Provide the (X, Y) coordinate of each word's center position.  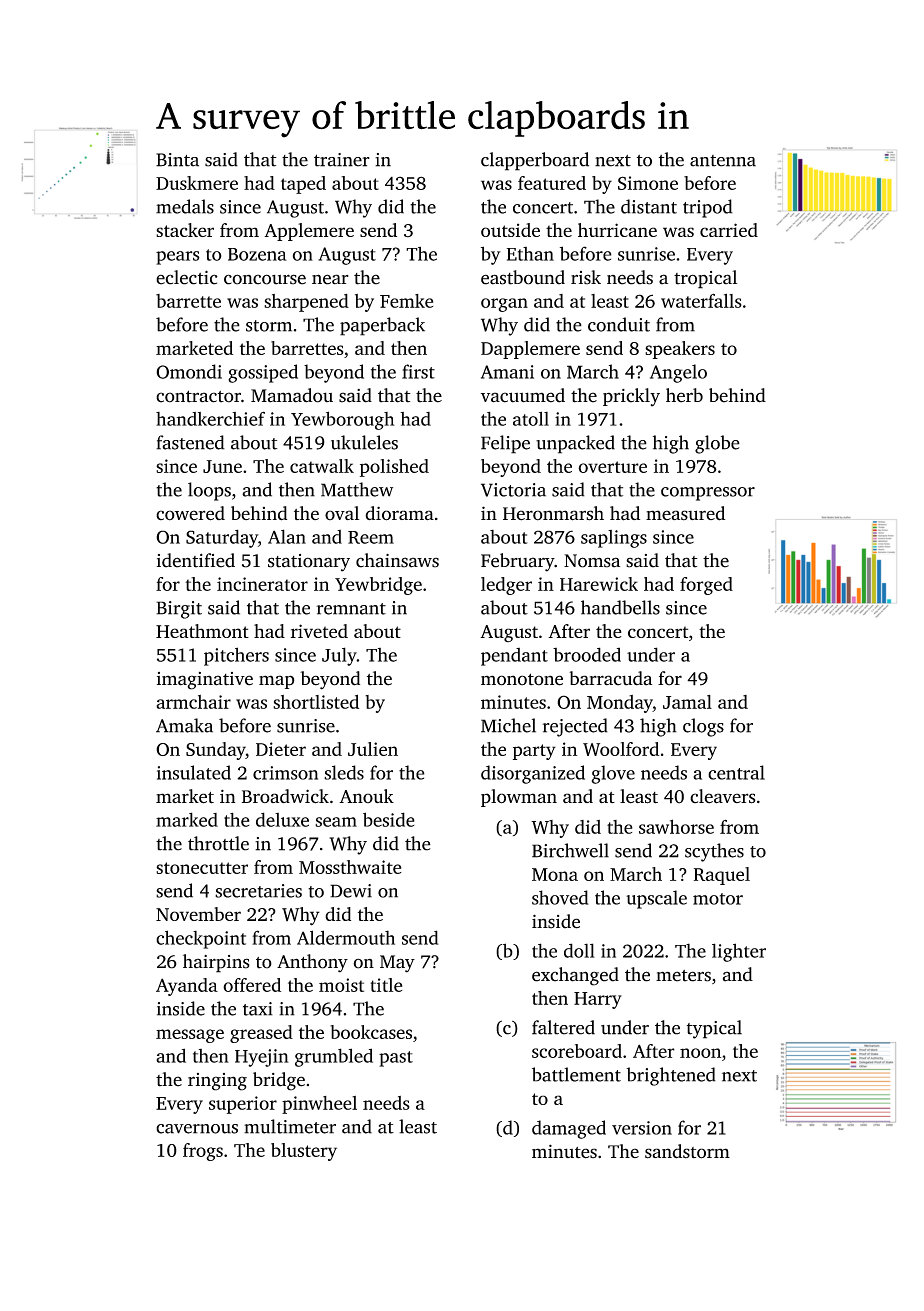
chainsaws (397, 560)
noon (700, 1053)
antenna (723, 161)
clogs (703, 727)
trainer (342, 160)
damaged (569, 1129)
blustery (304, 1152)
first (418, 371)
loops (209, 491)
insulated (194, 772)
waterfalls (701, 300)
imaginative (205, 681)
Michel (508, 725)
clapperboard (535, 161)
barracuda (610, 678)
